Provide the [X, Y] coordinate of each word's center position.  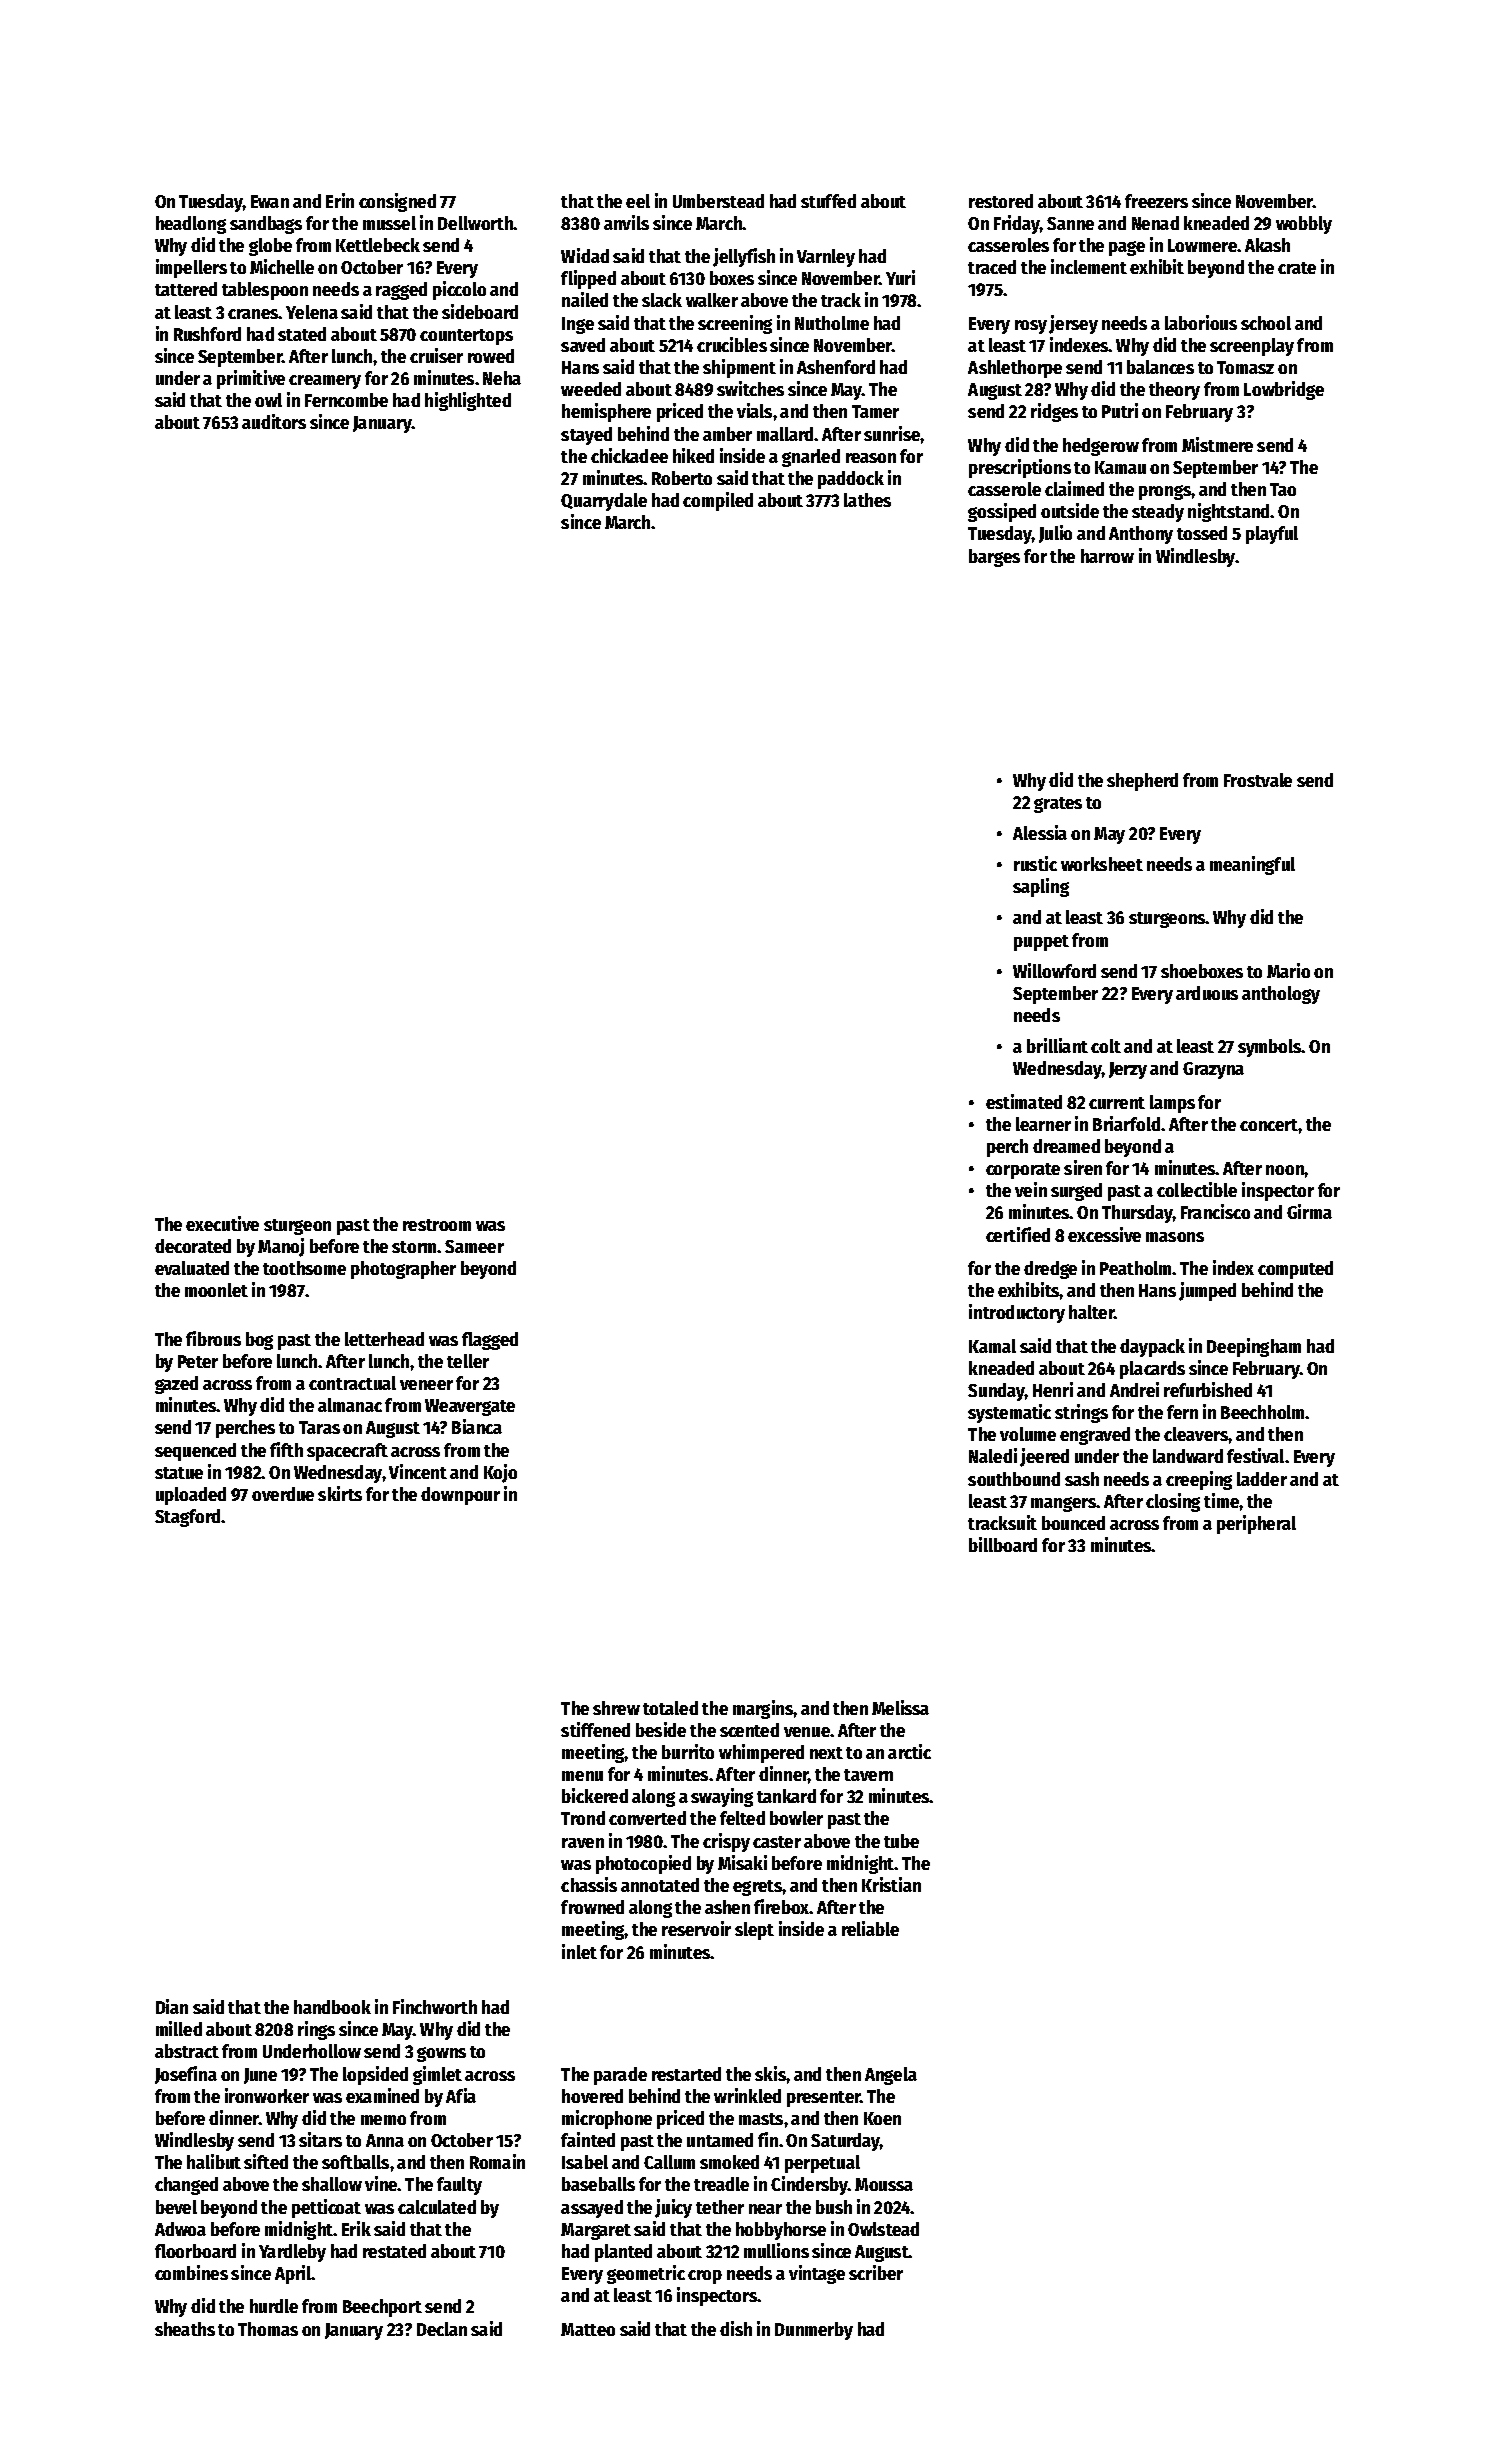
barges [994, 558]
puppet [1041, 943]
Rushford [207, 334]
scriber [876, 2272]
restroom [437, 1225]
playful [1272, 535]
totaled [670, 1708]
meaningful [1252, 865]
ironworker [267, 2095]
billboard [1003, 1544]
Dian [172, 2006]
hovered [592, 2096]
